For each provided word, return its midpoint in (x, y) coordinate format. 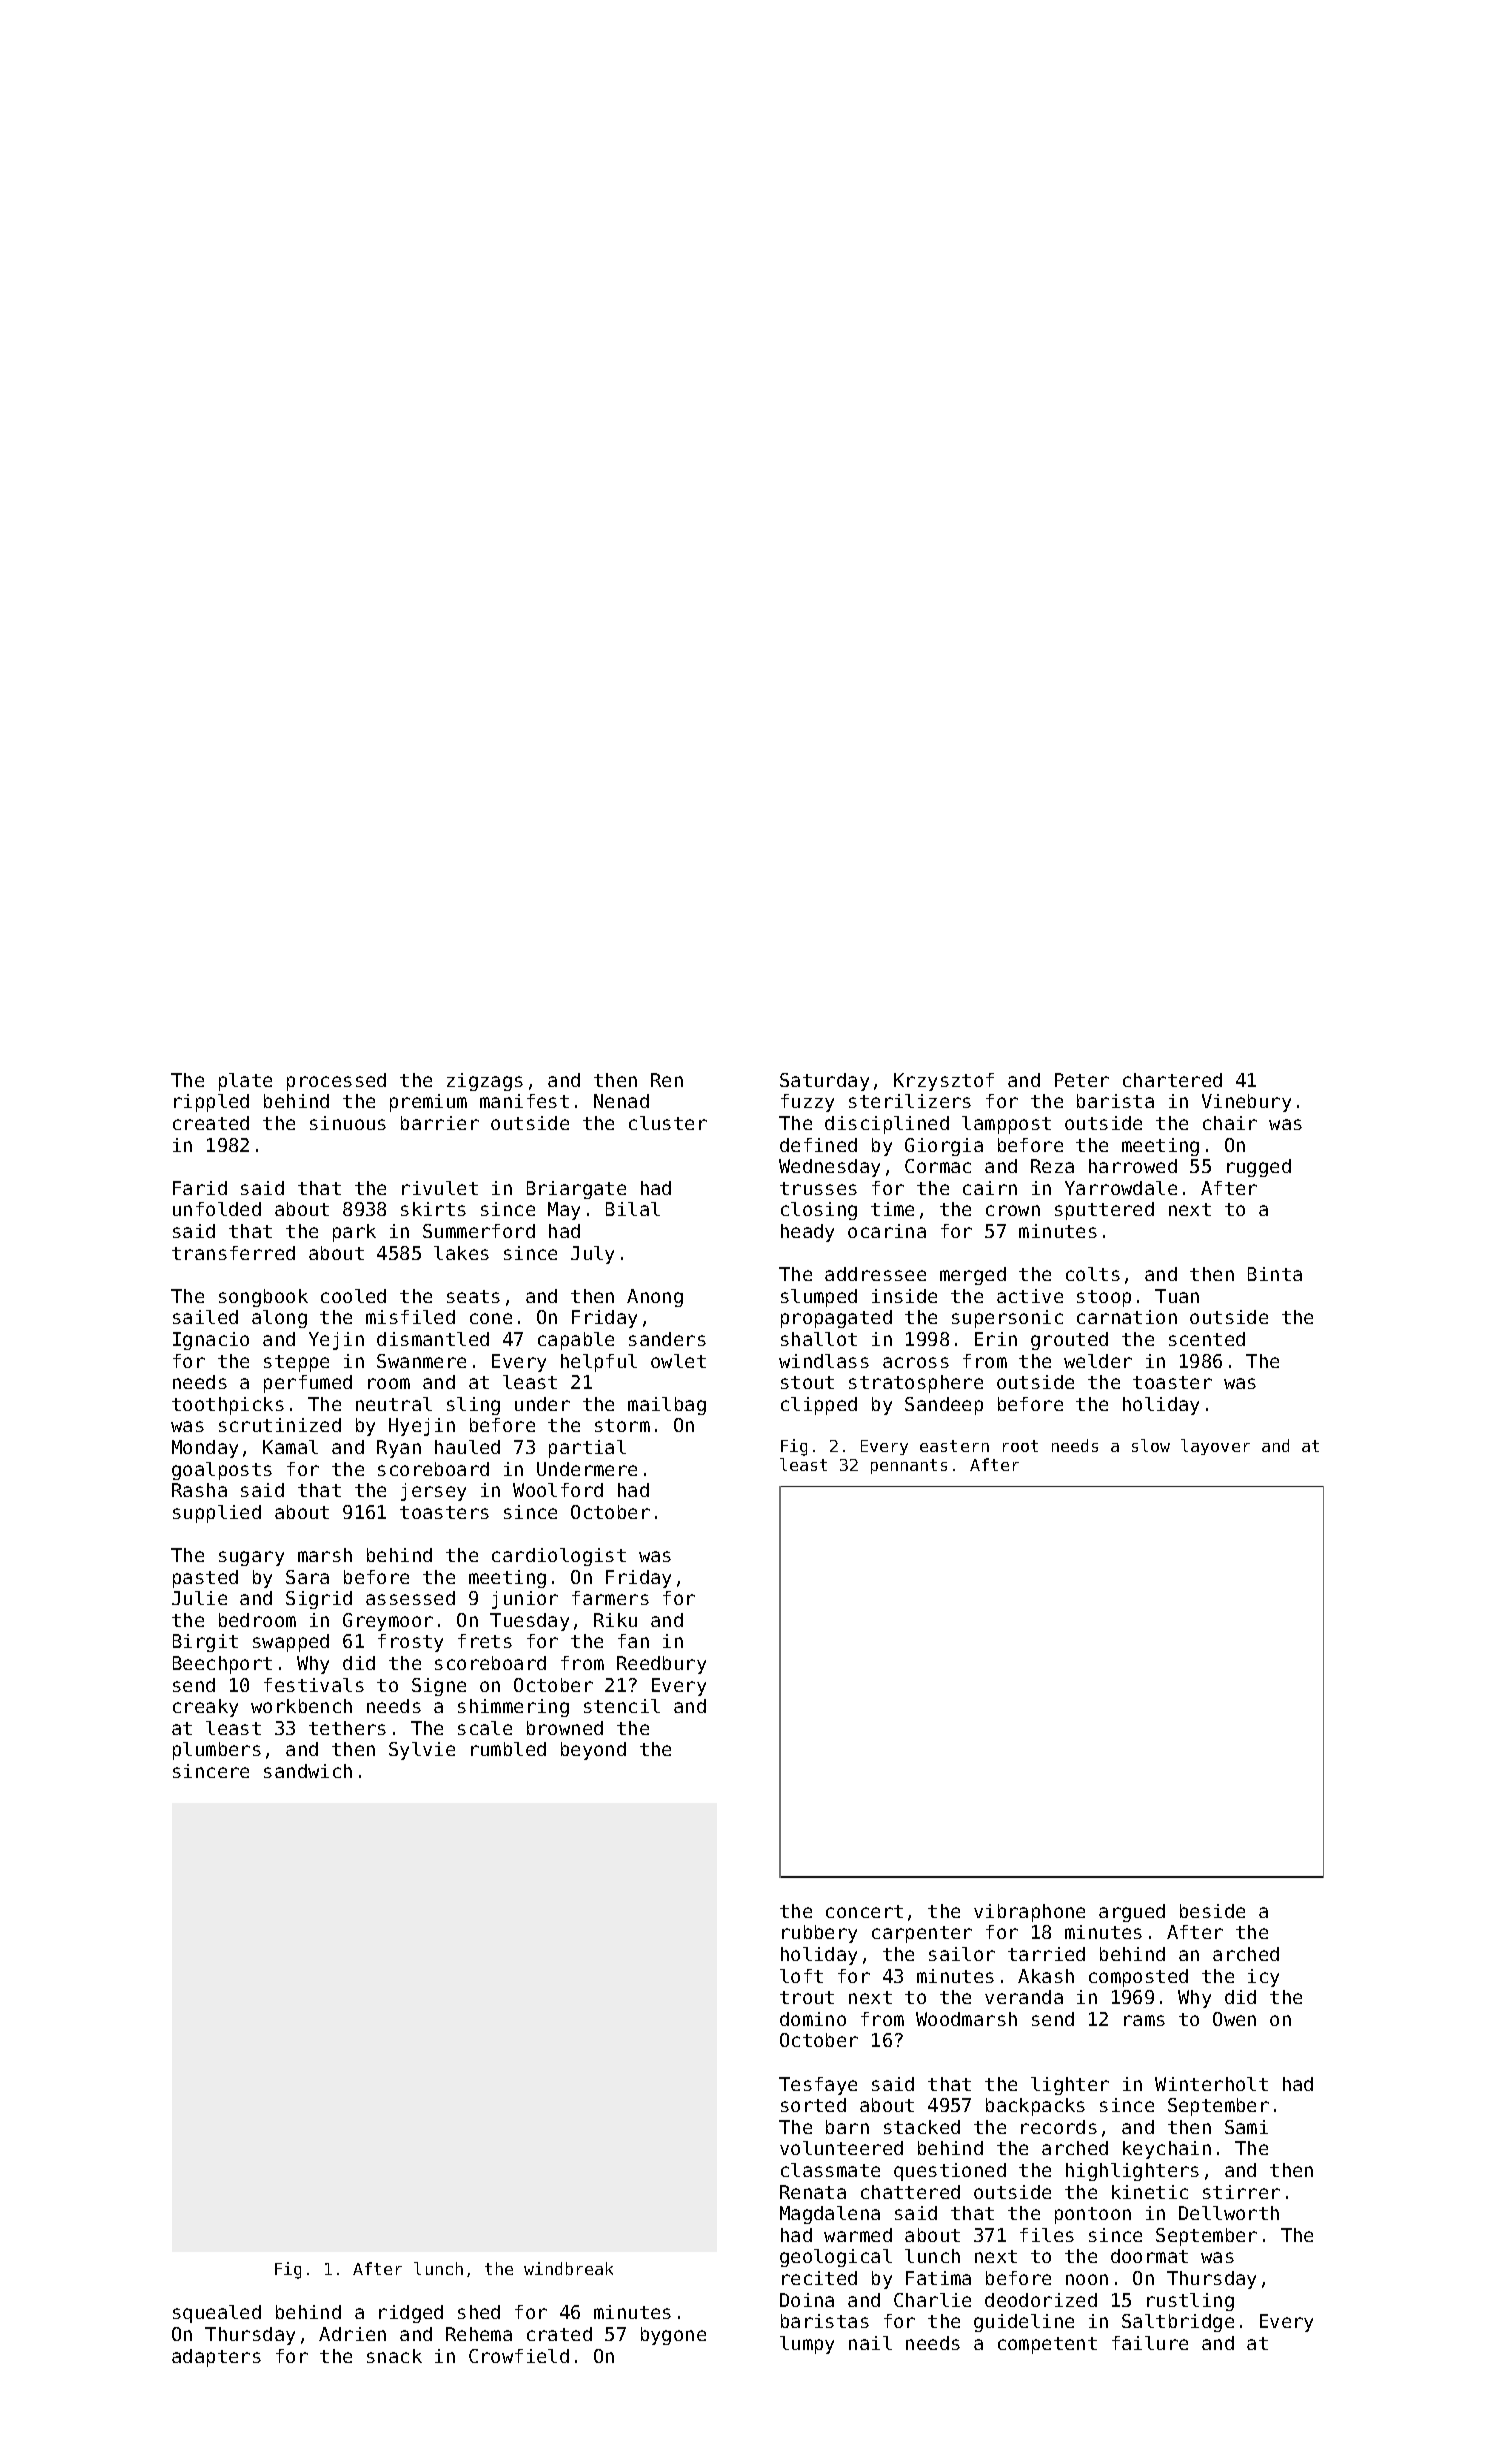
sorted (813, 2105)
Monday (205, 1449)
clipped (819, 1406)
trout (807, 1997)
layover (1215, 1447)
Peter (1082, 1080)
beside (1212, 1911)
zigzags (485, 1082)
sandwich (308, 1771)
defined (818, 1145)
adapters (216, 2358)
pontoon (1093, 2215)
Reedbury (661, 1665)
